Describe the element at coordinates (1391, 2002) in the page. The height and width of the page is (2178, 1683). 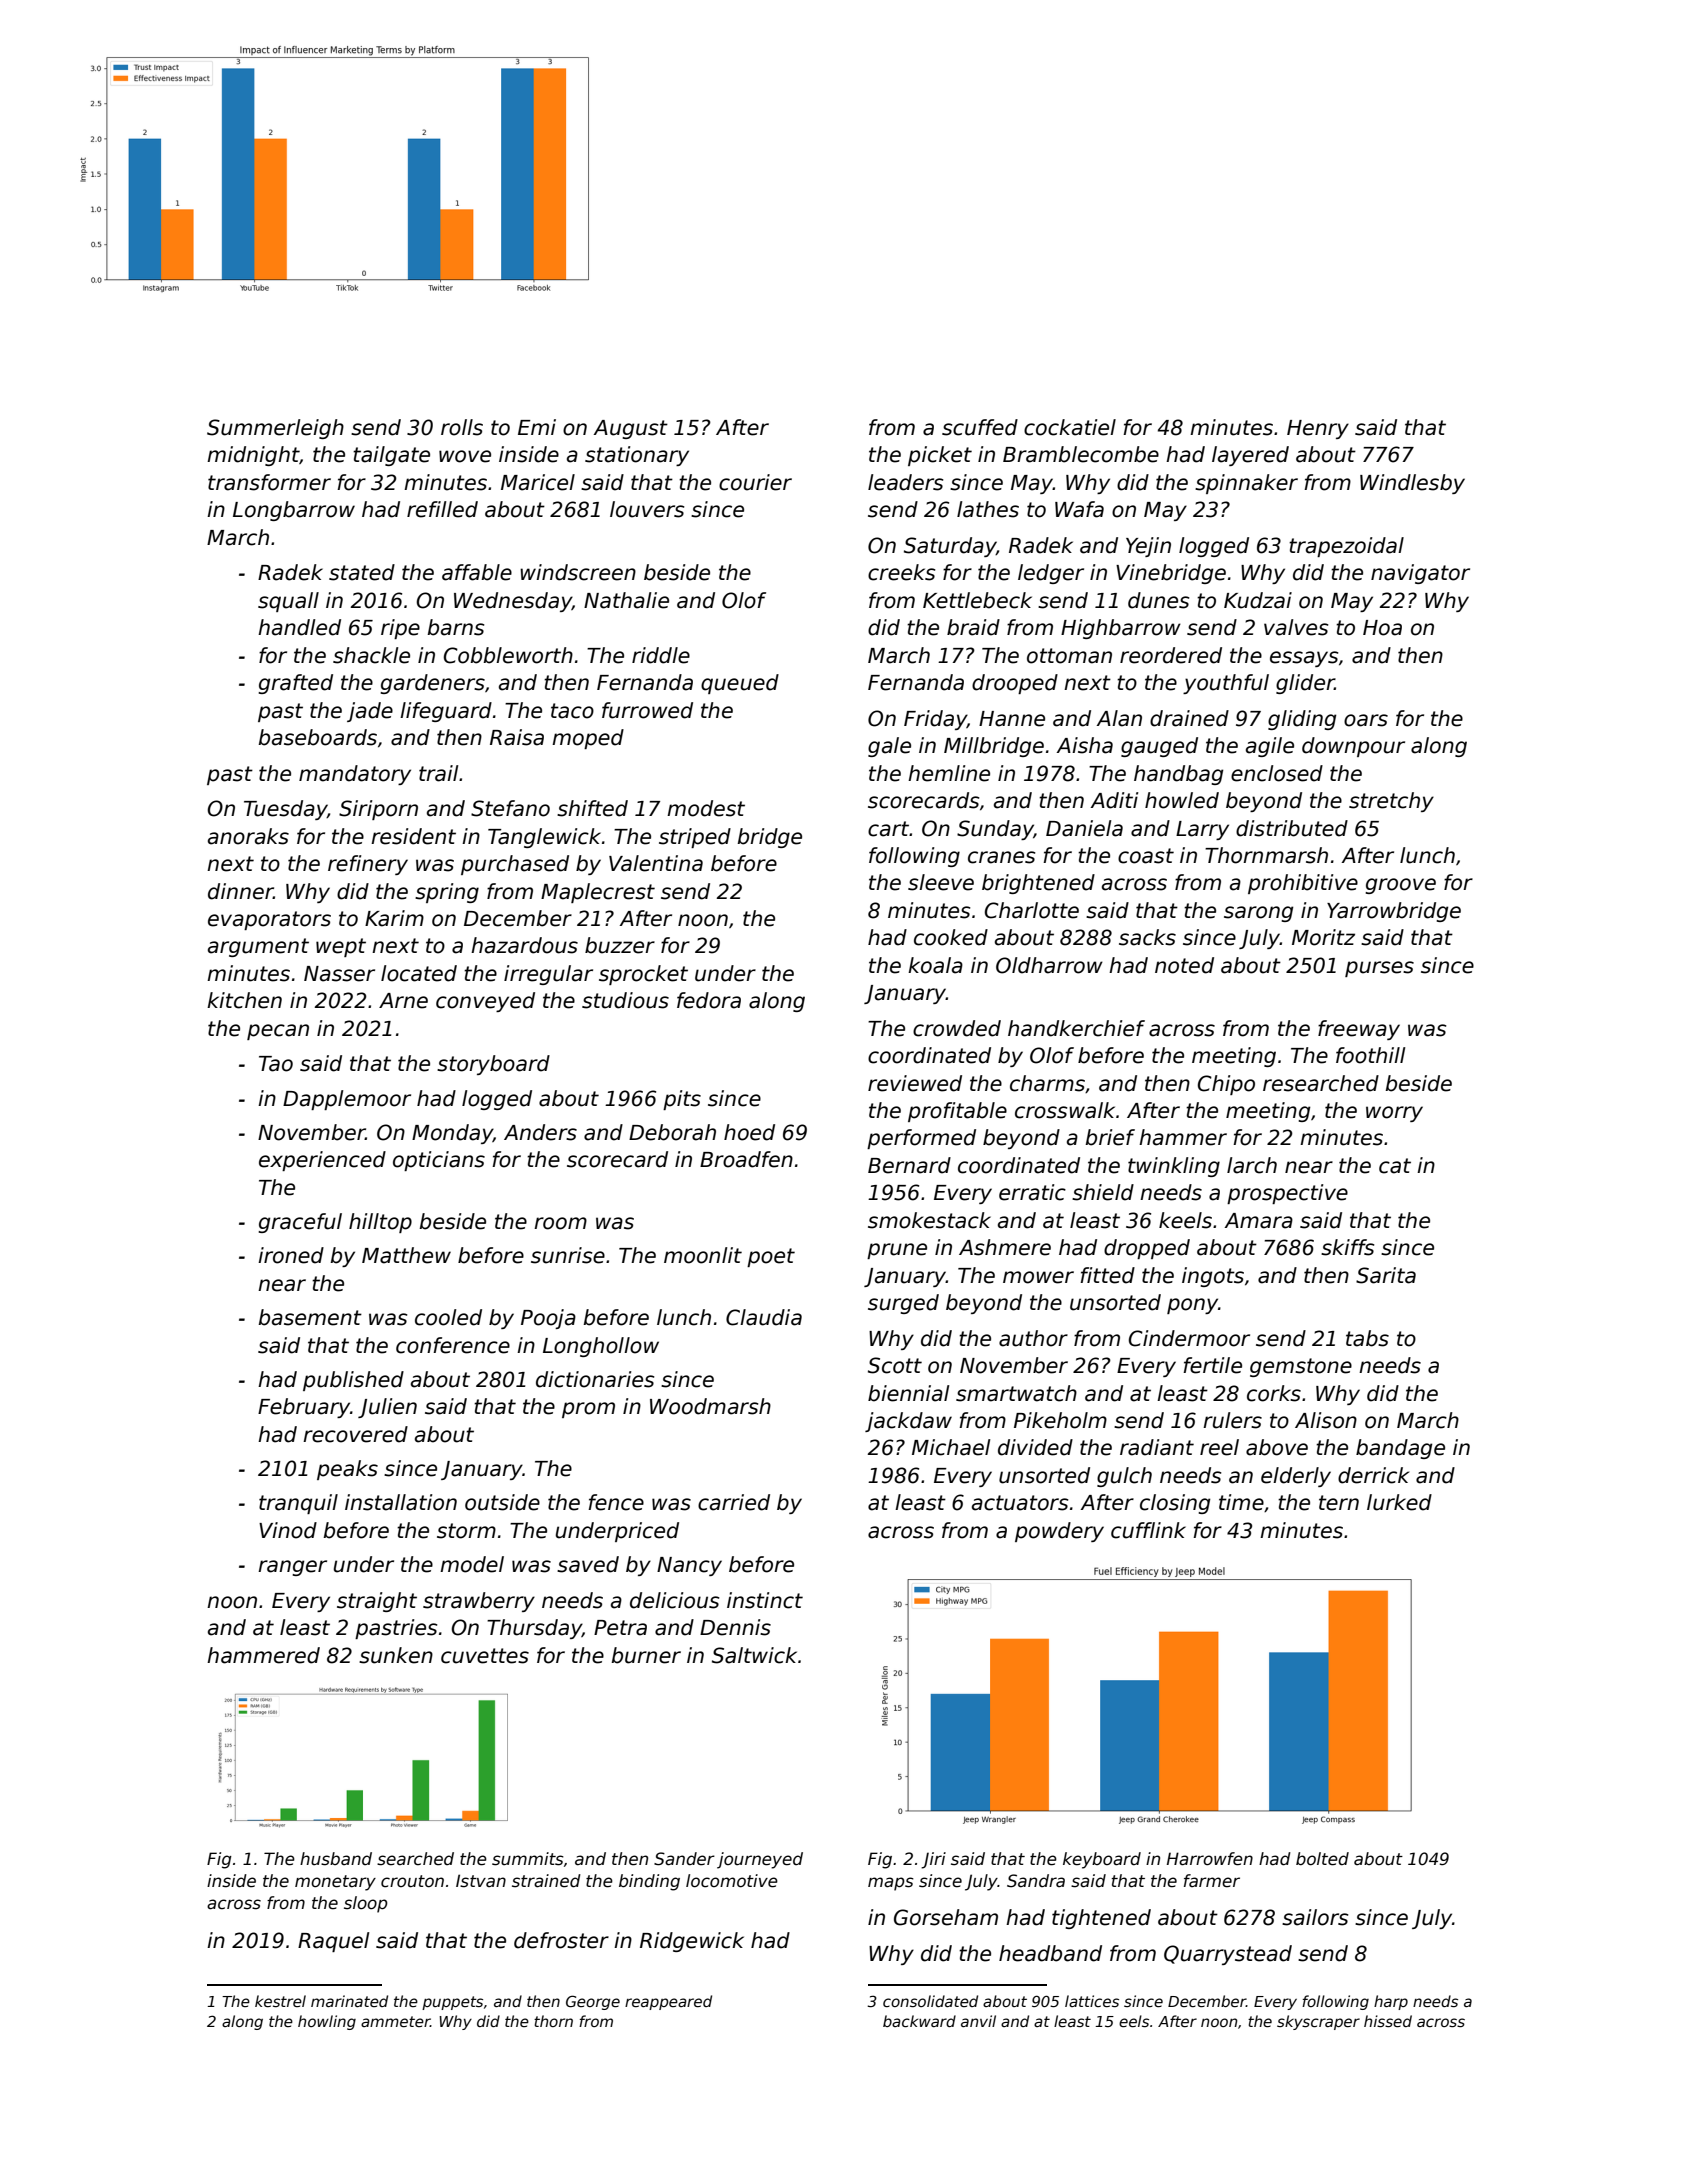
I see `harp` at that location.
